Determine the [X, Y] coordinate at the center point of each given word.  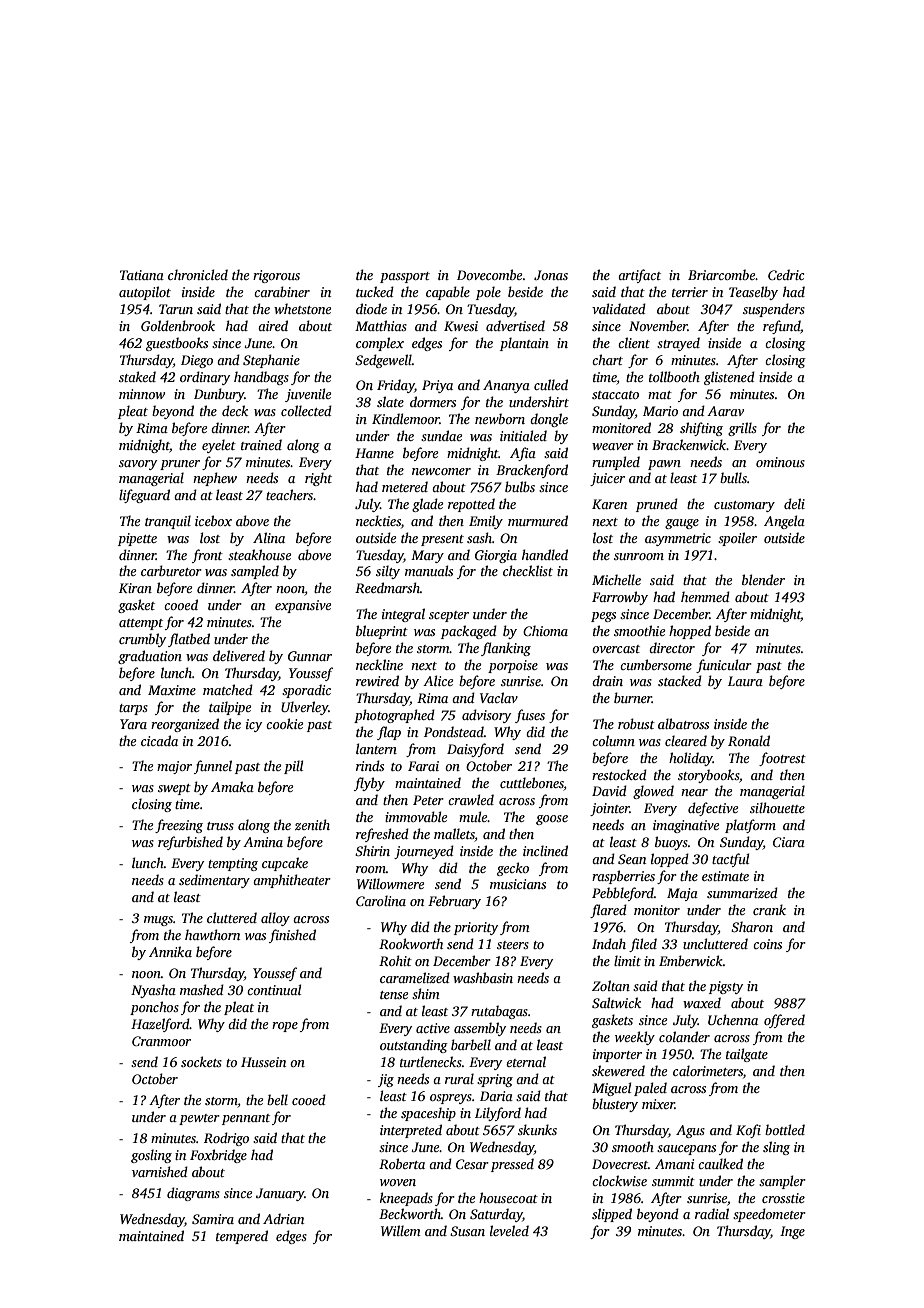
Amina [263, 842]
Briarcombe [721, 274]
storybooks [708, 776]
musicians [518, 884]
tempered [242, 1237]
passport [405, 277]
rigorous [276, 276]
